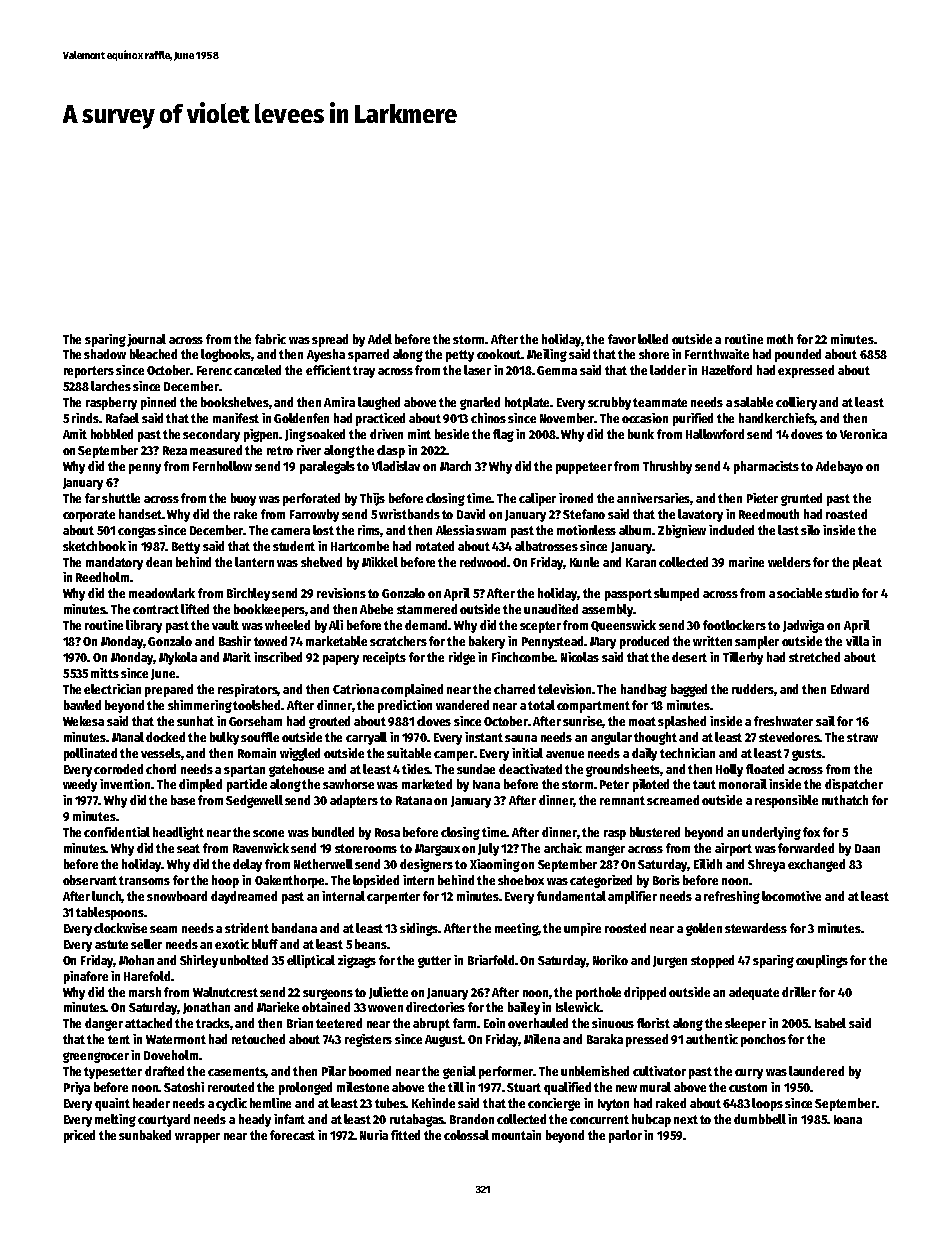  Describe the element at coordinates (780, 339) in the page. I see `moth` at that location.
